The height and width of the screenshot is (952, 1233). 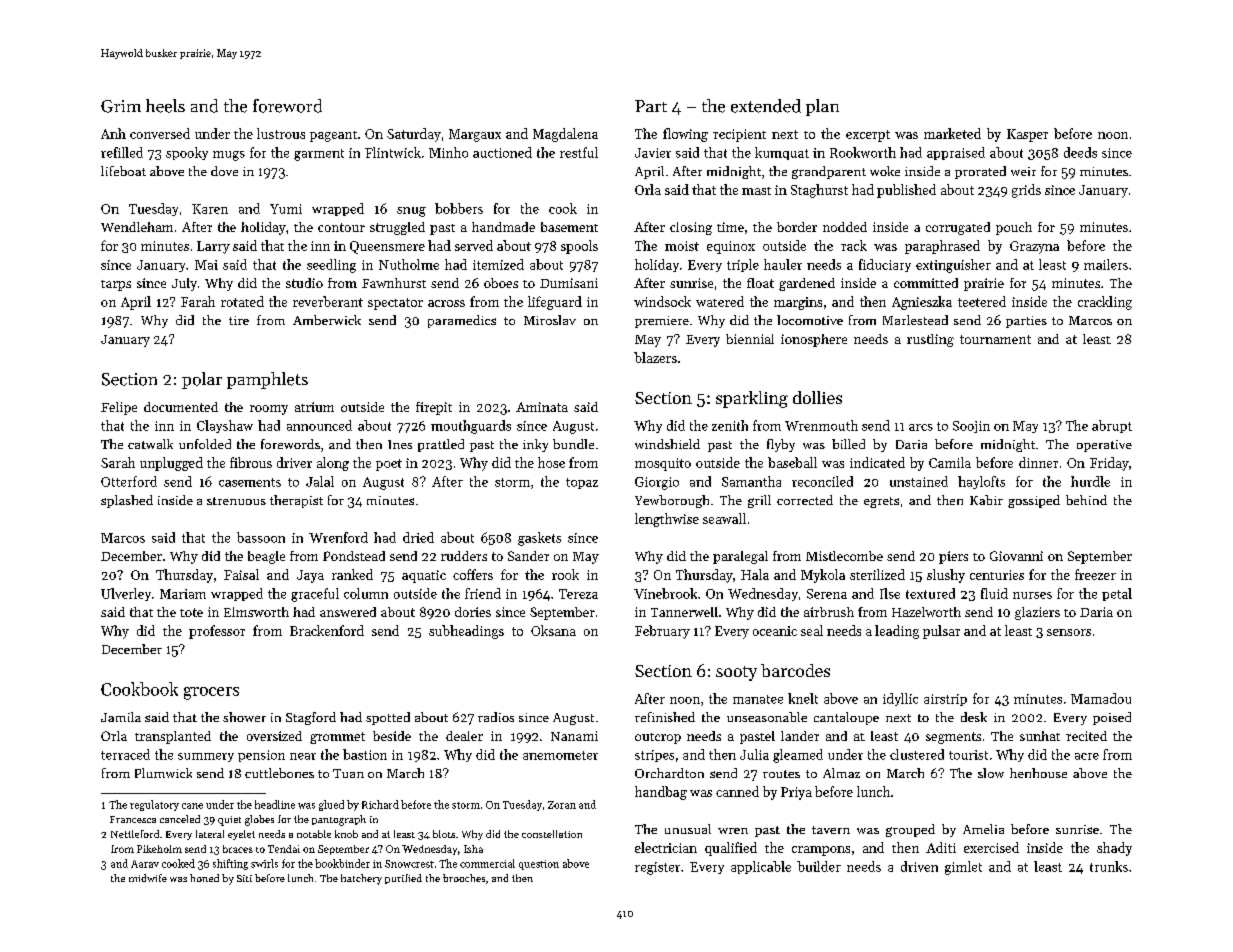 What do you see at coordinates (775, 631) in the screenshot?
I see `oceanic` at bounding box center [775, 631].
